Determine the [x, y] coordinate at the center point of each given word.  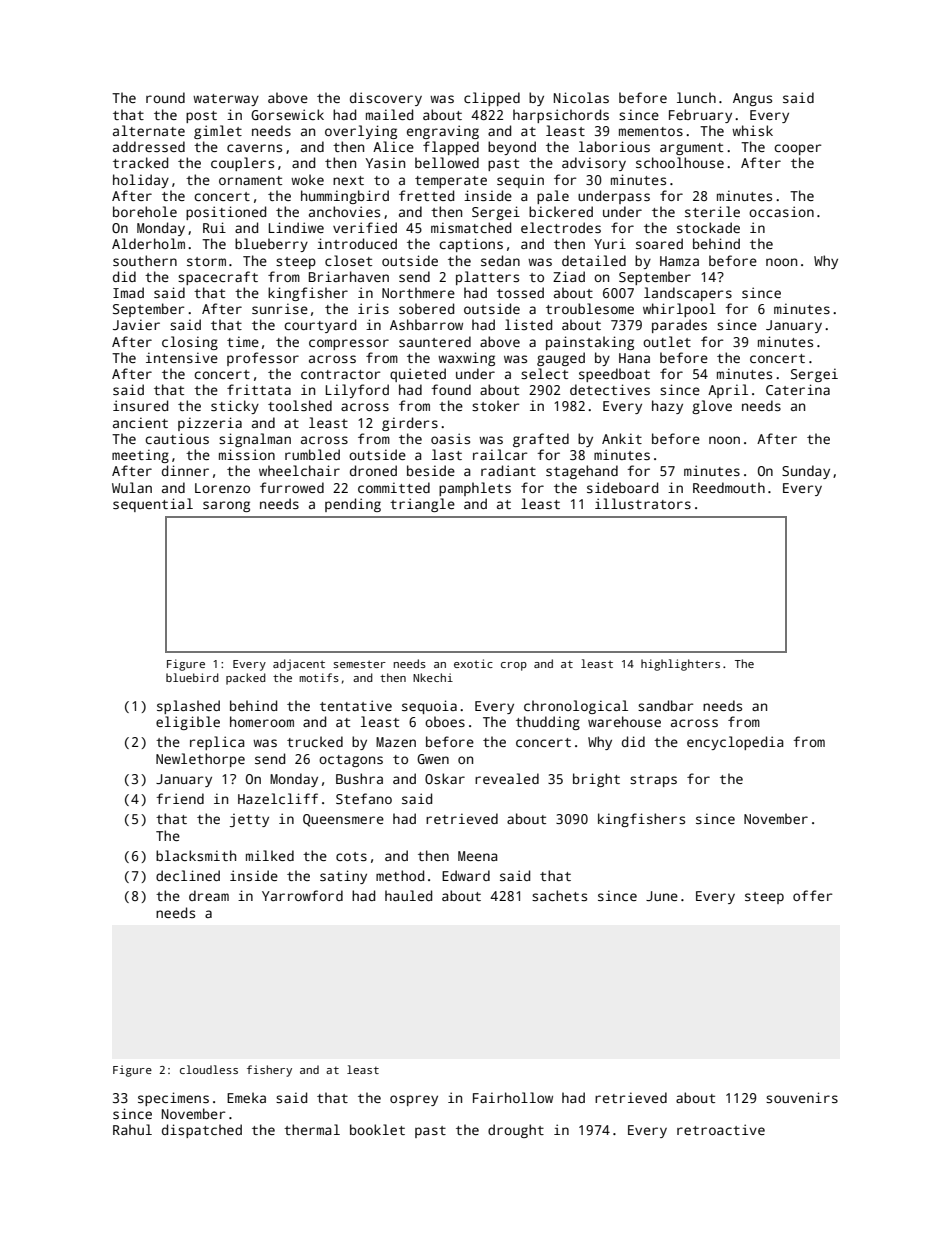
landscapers [688, 294]
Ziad [569, 276]
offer [813, 895]
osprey [414, 1100]
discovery [386, 99]
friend [180, 798]
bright [596, 780]
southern [145, 260]
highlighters [680, 665]
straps [653, 781]
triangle [422, 505]
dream [209, 895]
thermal [312, 1129]
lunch [696, 97]
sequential [153, 505]
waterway [226, 100]
